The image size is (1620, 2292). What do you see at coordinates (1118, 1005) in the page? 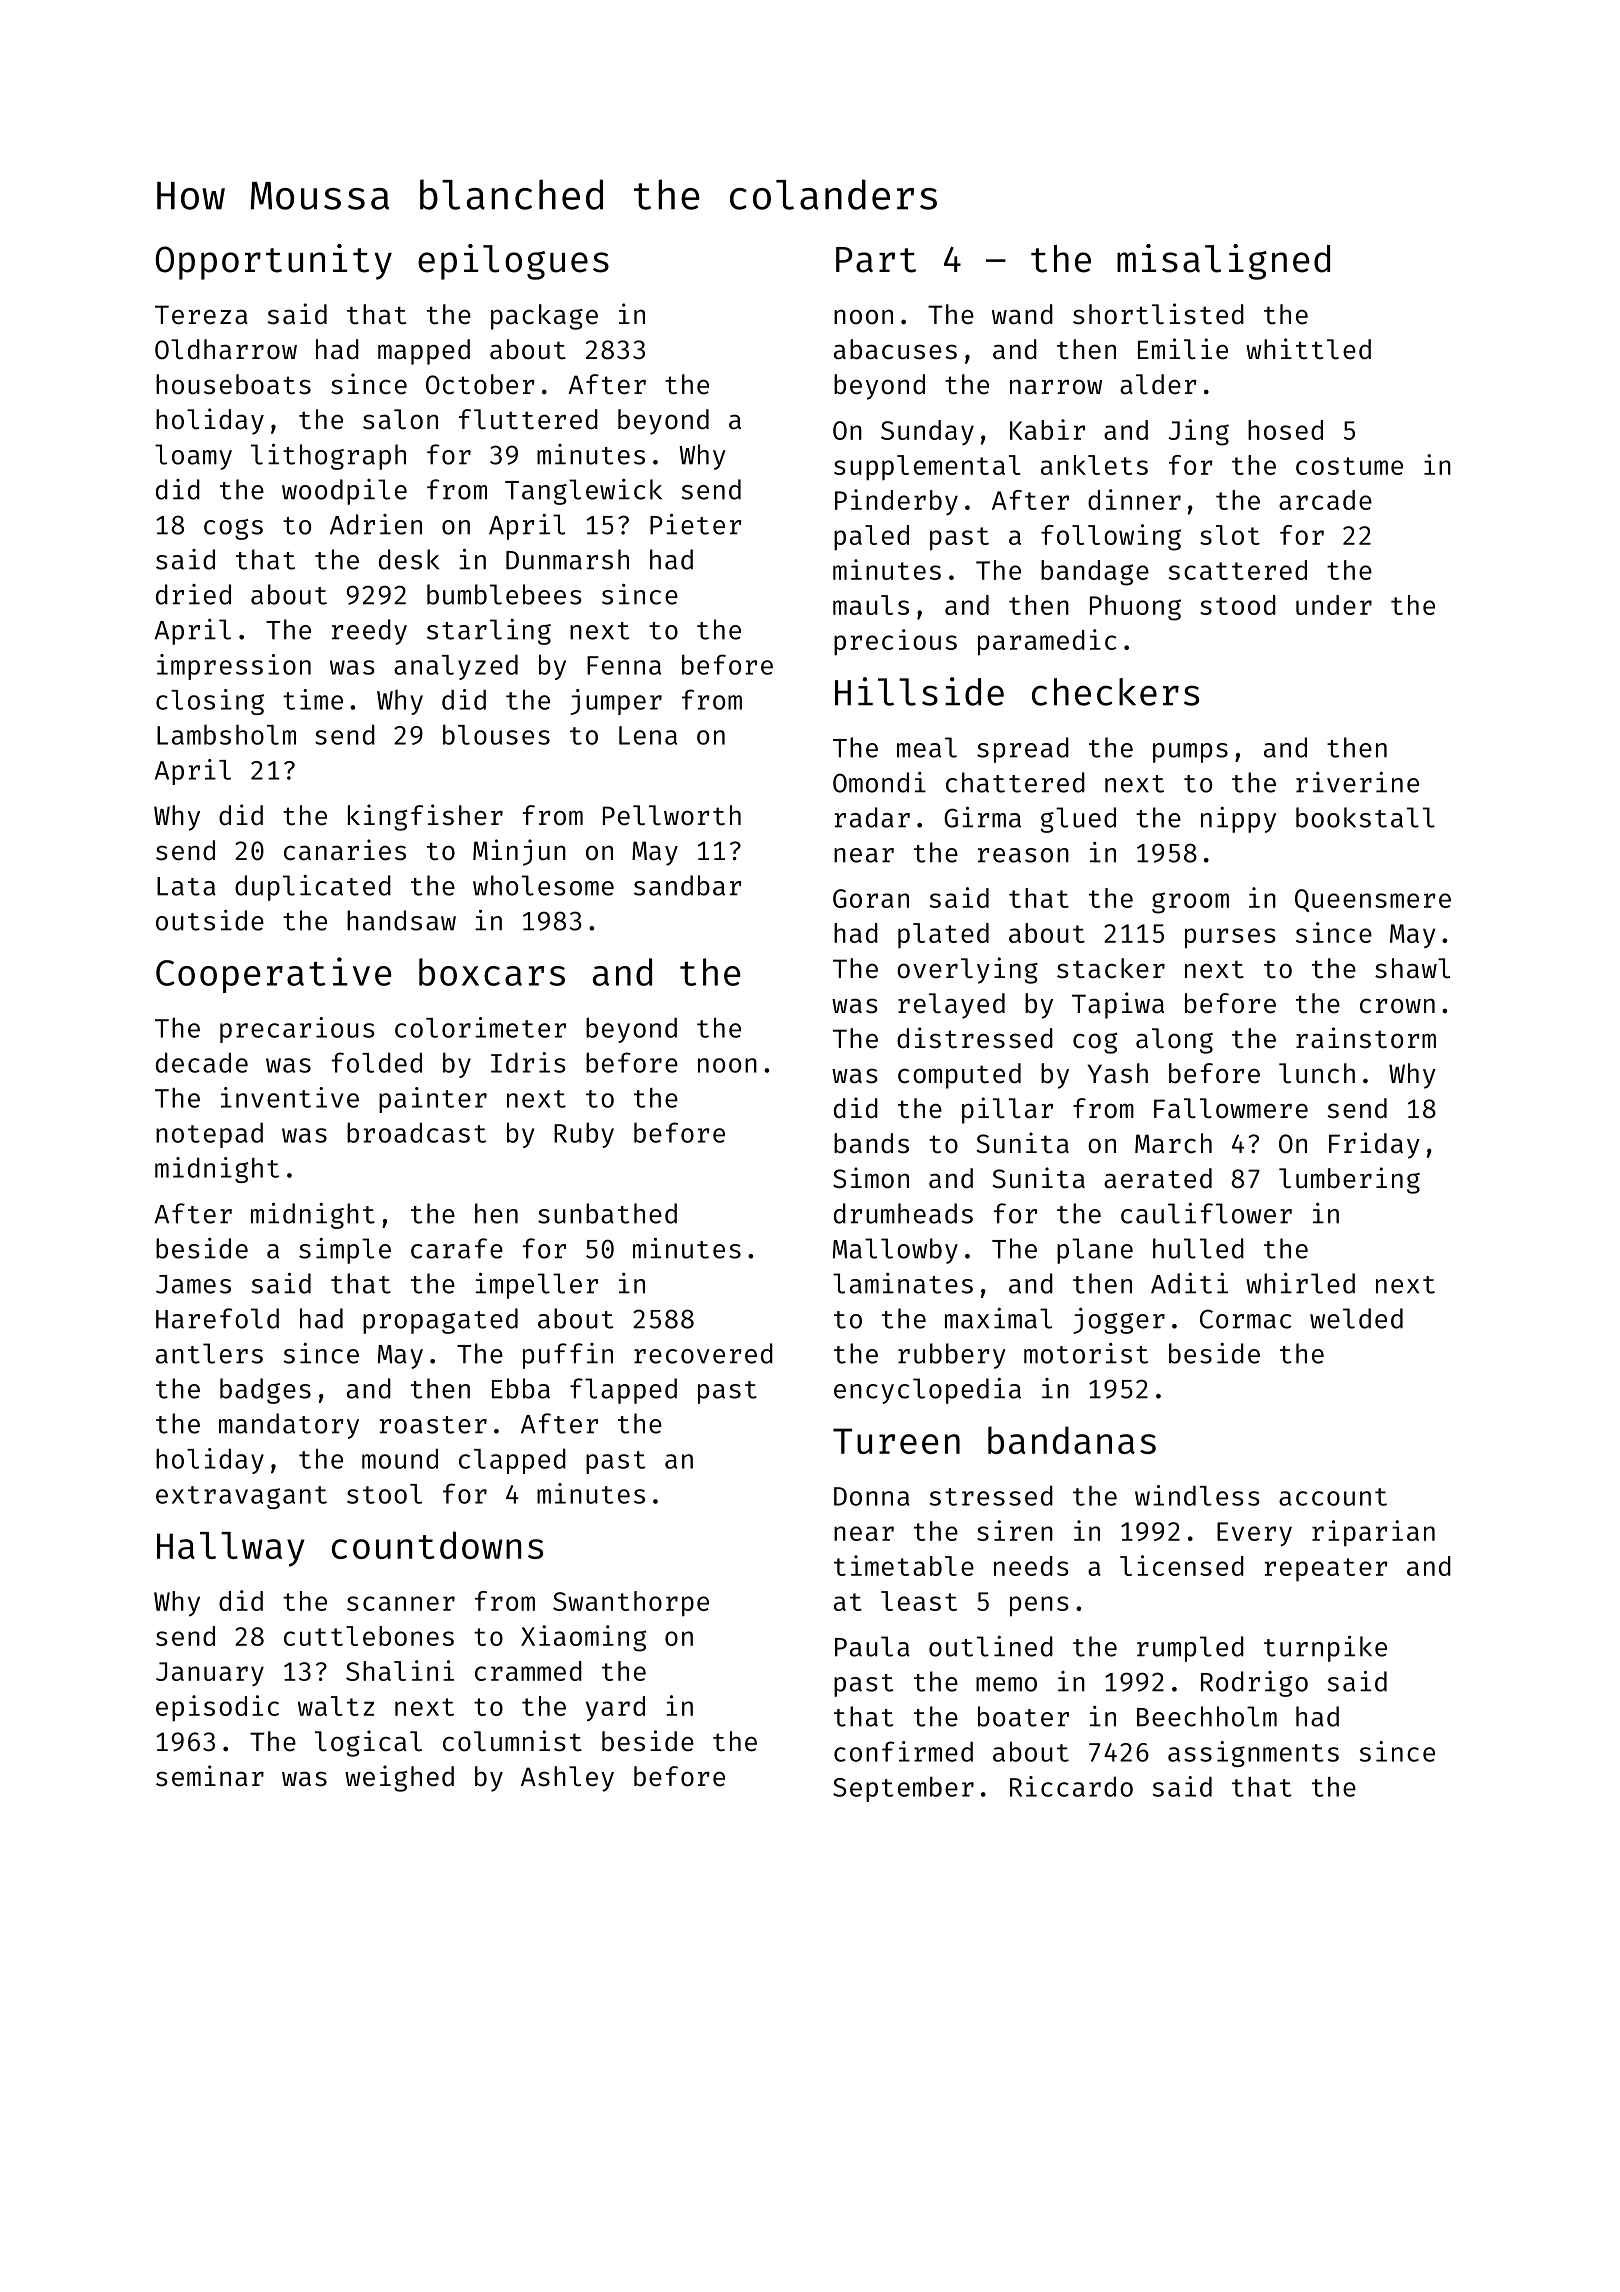
I see `Tapiwa` at bounding box center [1118, 1005].
